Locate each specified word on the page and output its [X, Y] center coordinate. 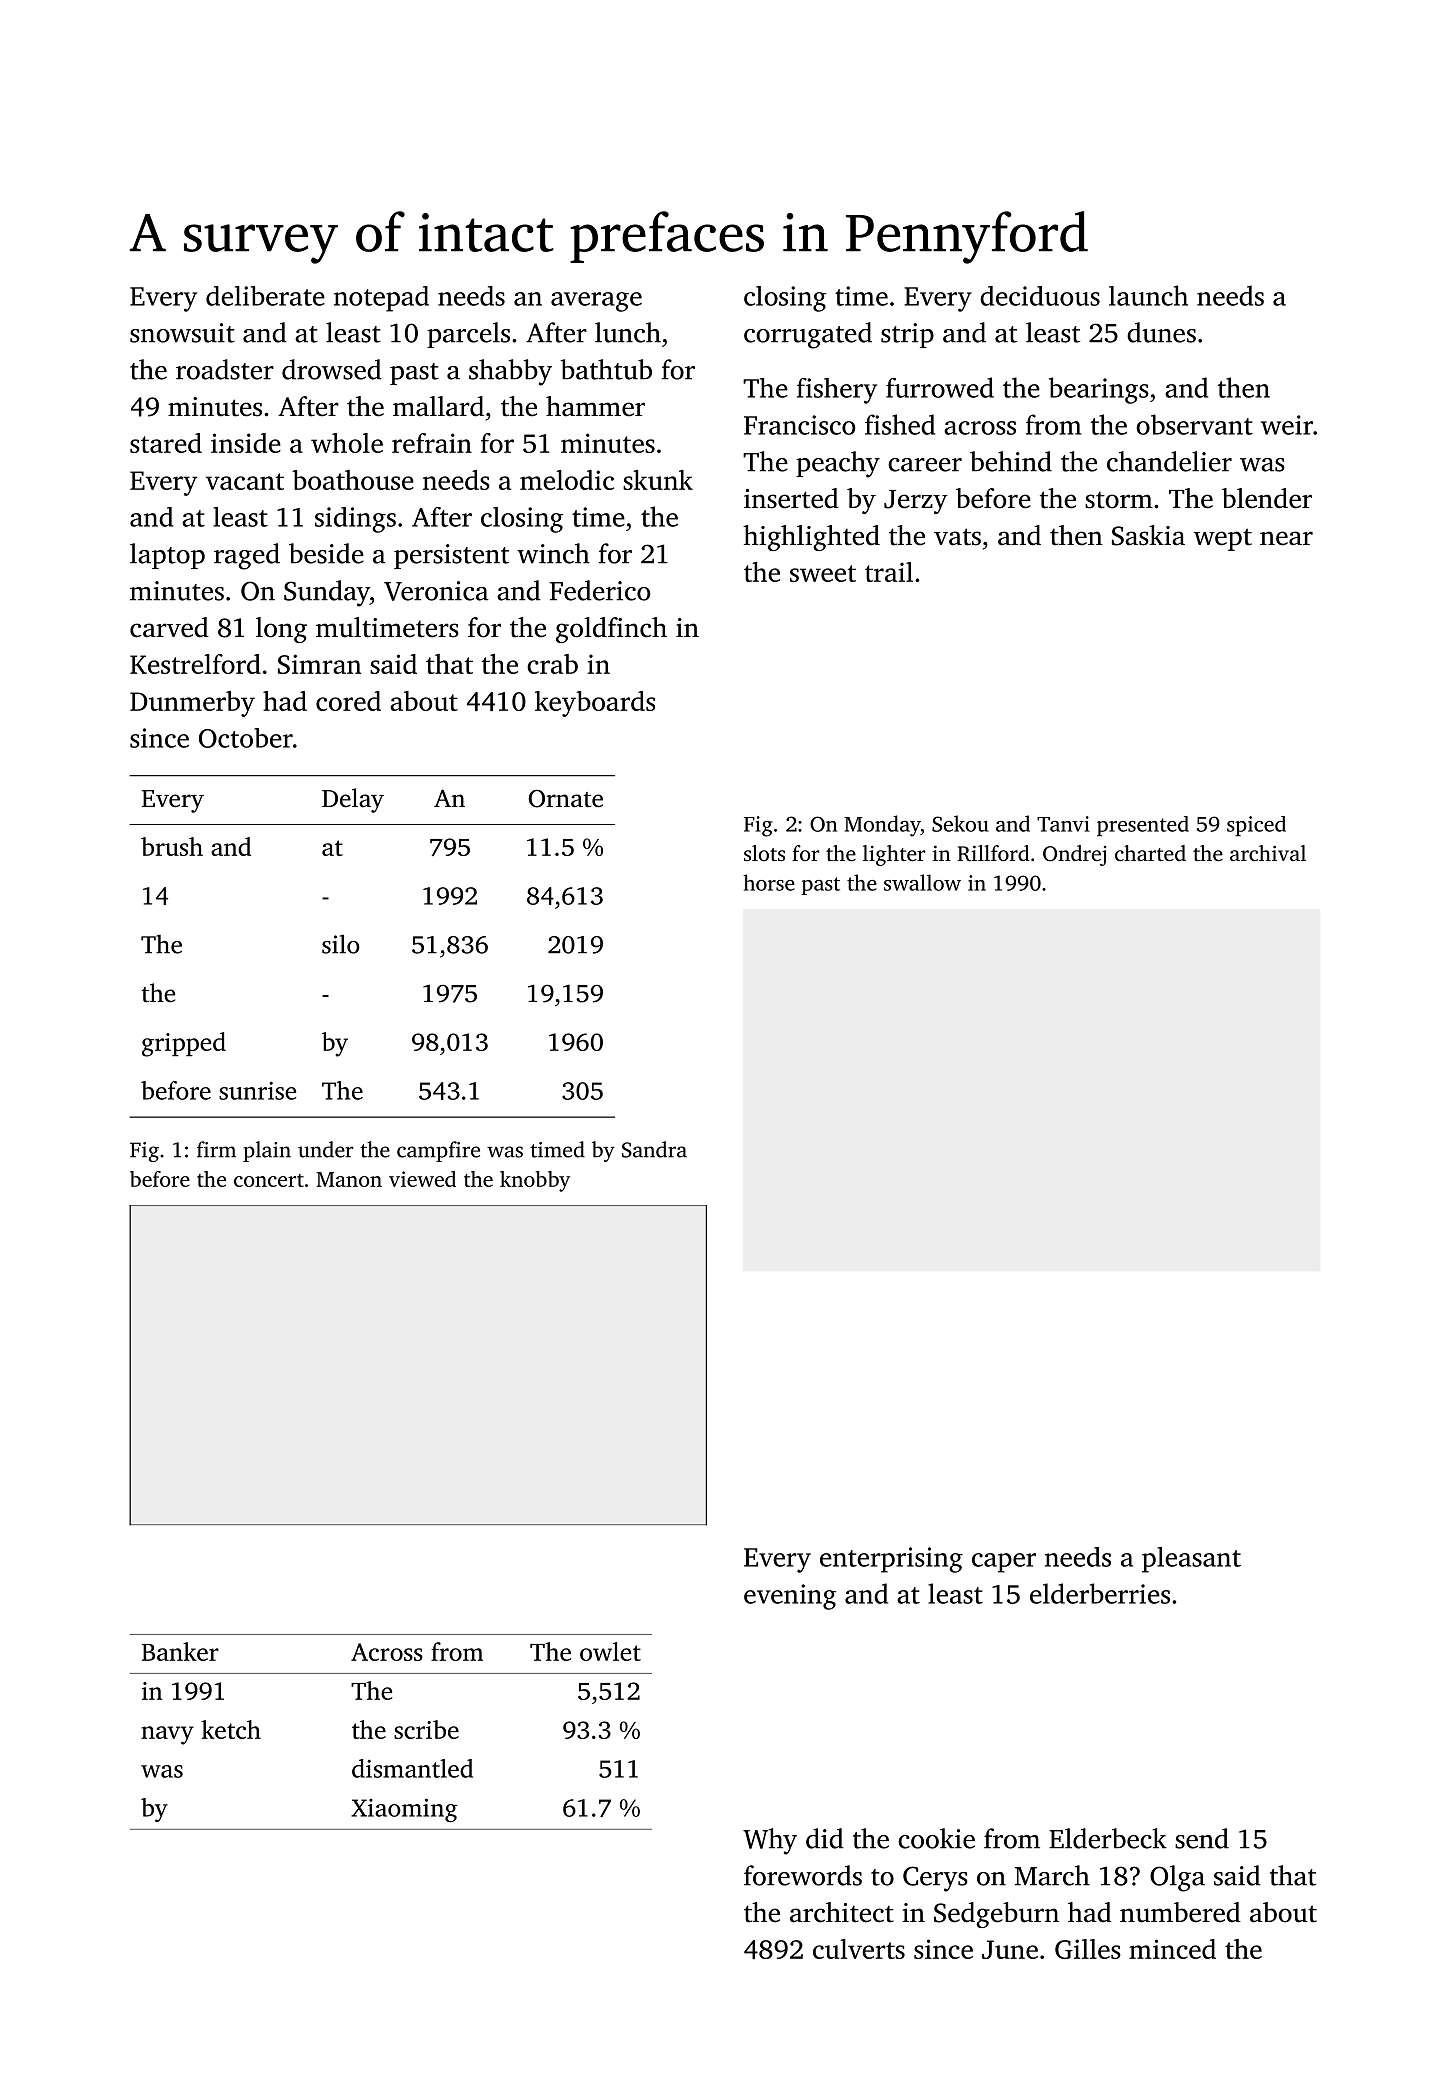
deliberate [265, 296]
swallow [922, 882]
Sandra [654, 1149]
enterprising [891, 1560]
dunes [1161, 332]
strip [907, 335]
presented [1143, 826]
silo [341, 944]
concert [269, 1180]
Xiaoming [404, 1810]
